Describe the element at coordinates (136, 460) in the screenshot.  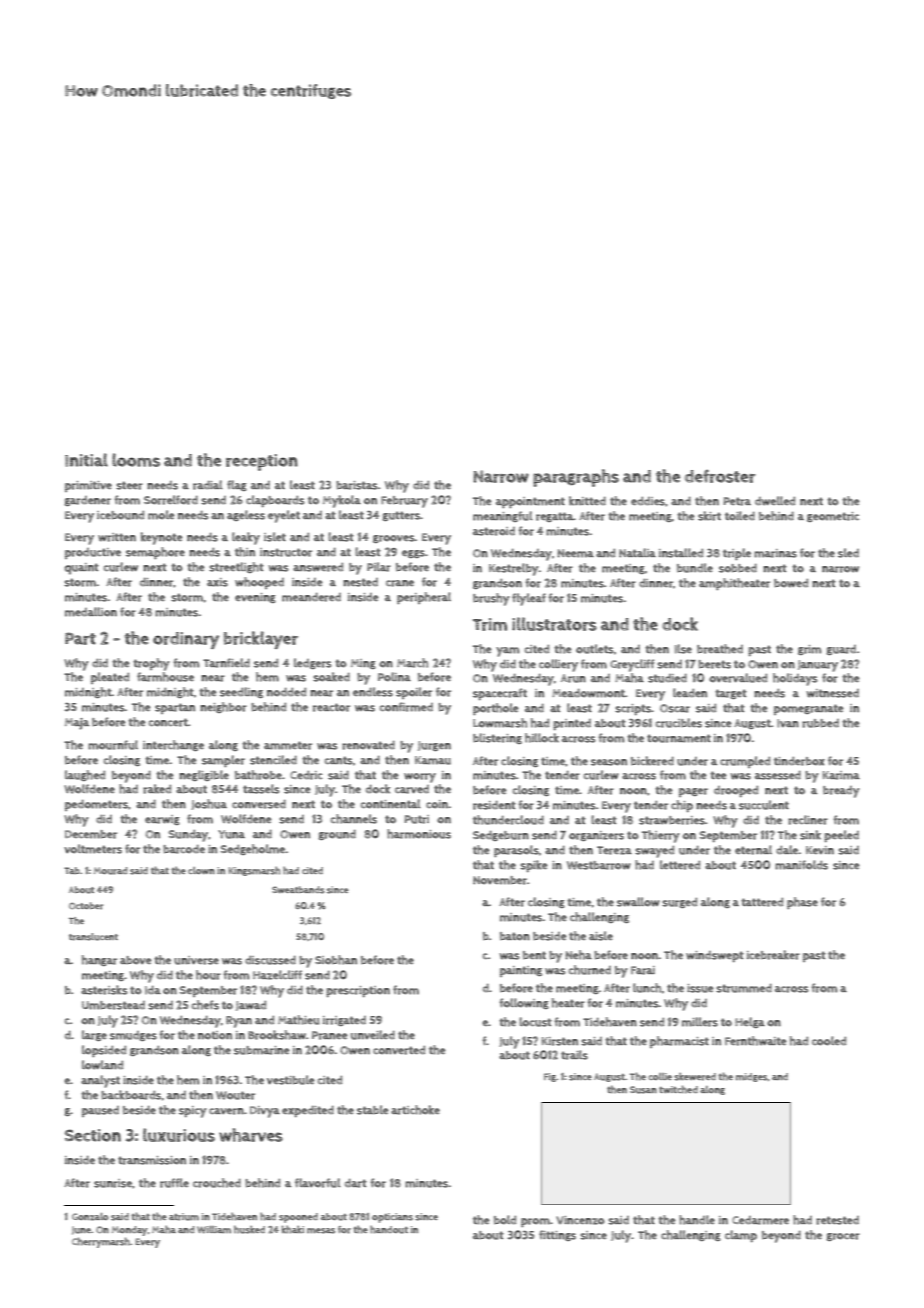
I see `looms` at that location.
